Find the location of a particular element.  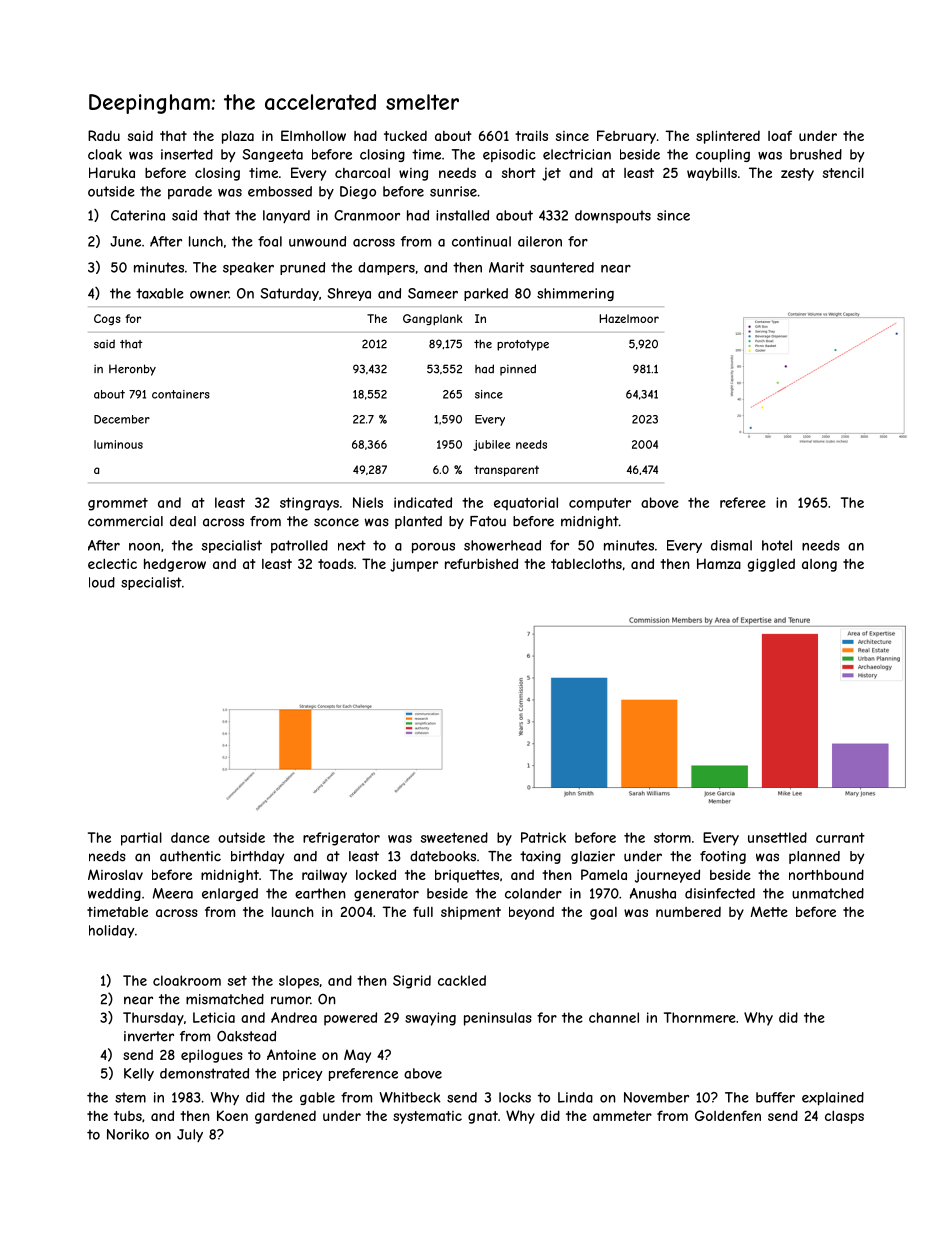

full is located at coordinates (423, 911).
